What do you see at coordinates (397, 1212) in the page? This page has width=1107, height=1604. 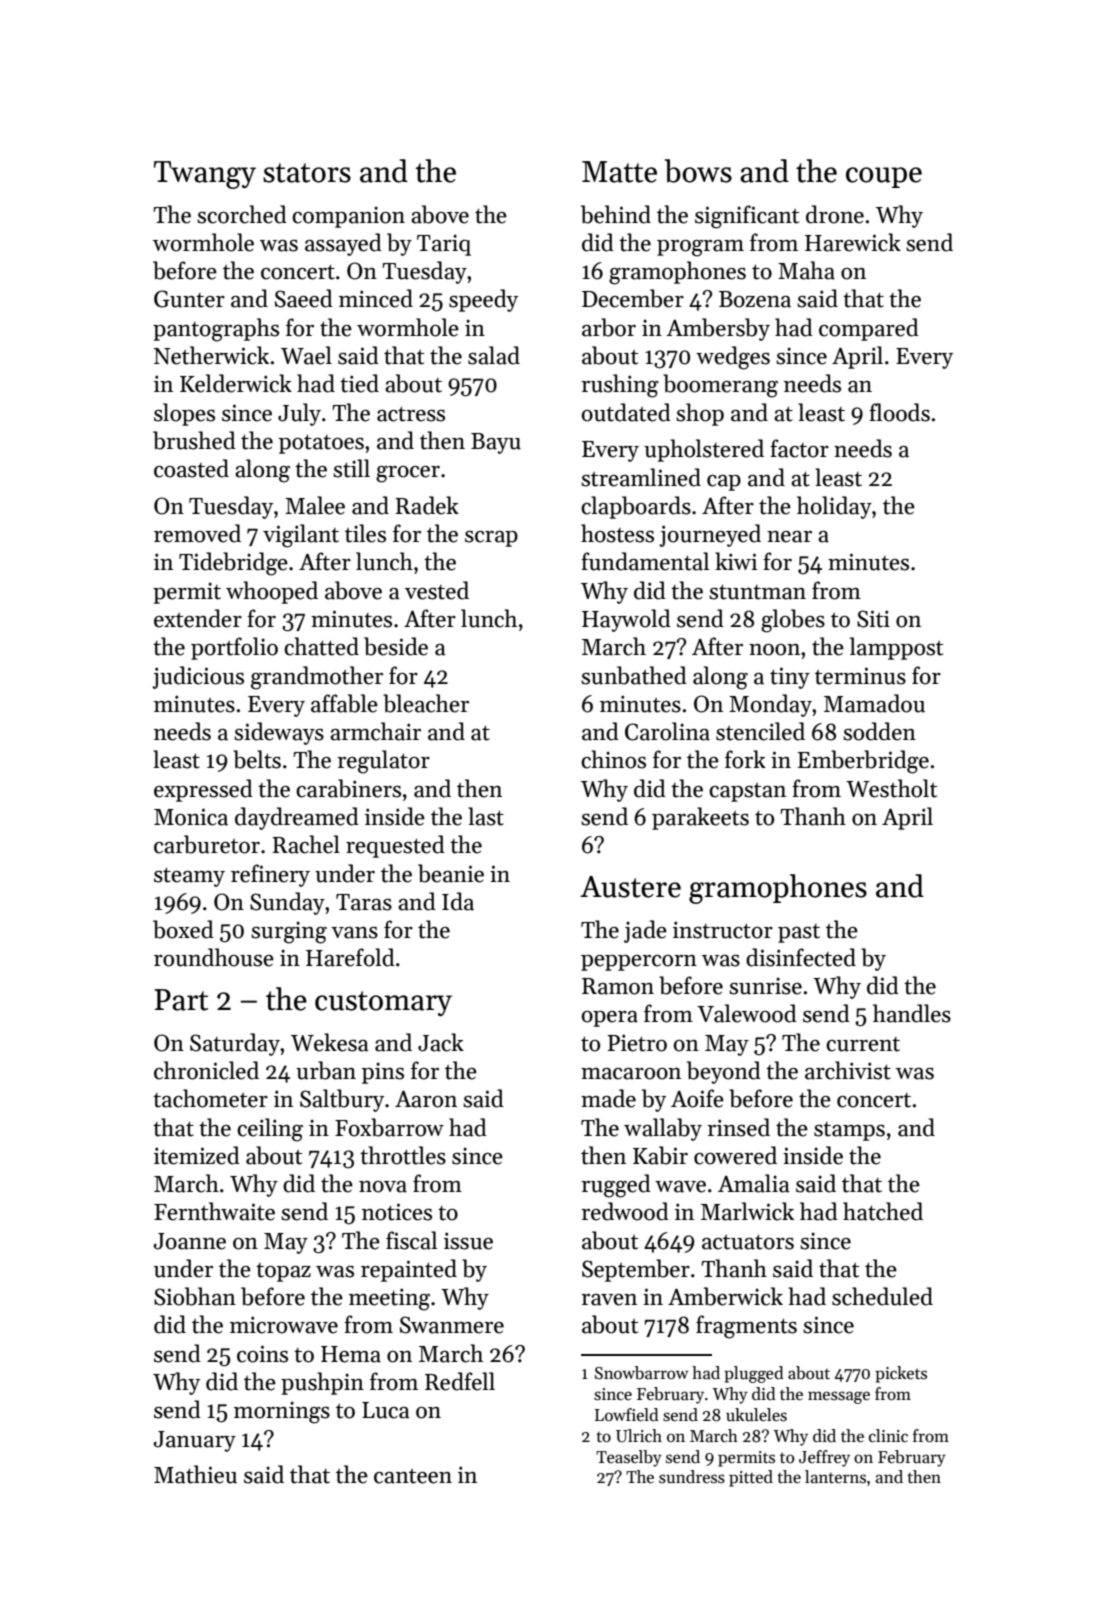 I see `notices` at bounding box center [397, 1212].
